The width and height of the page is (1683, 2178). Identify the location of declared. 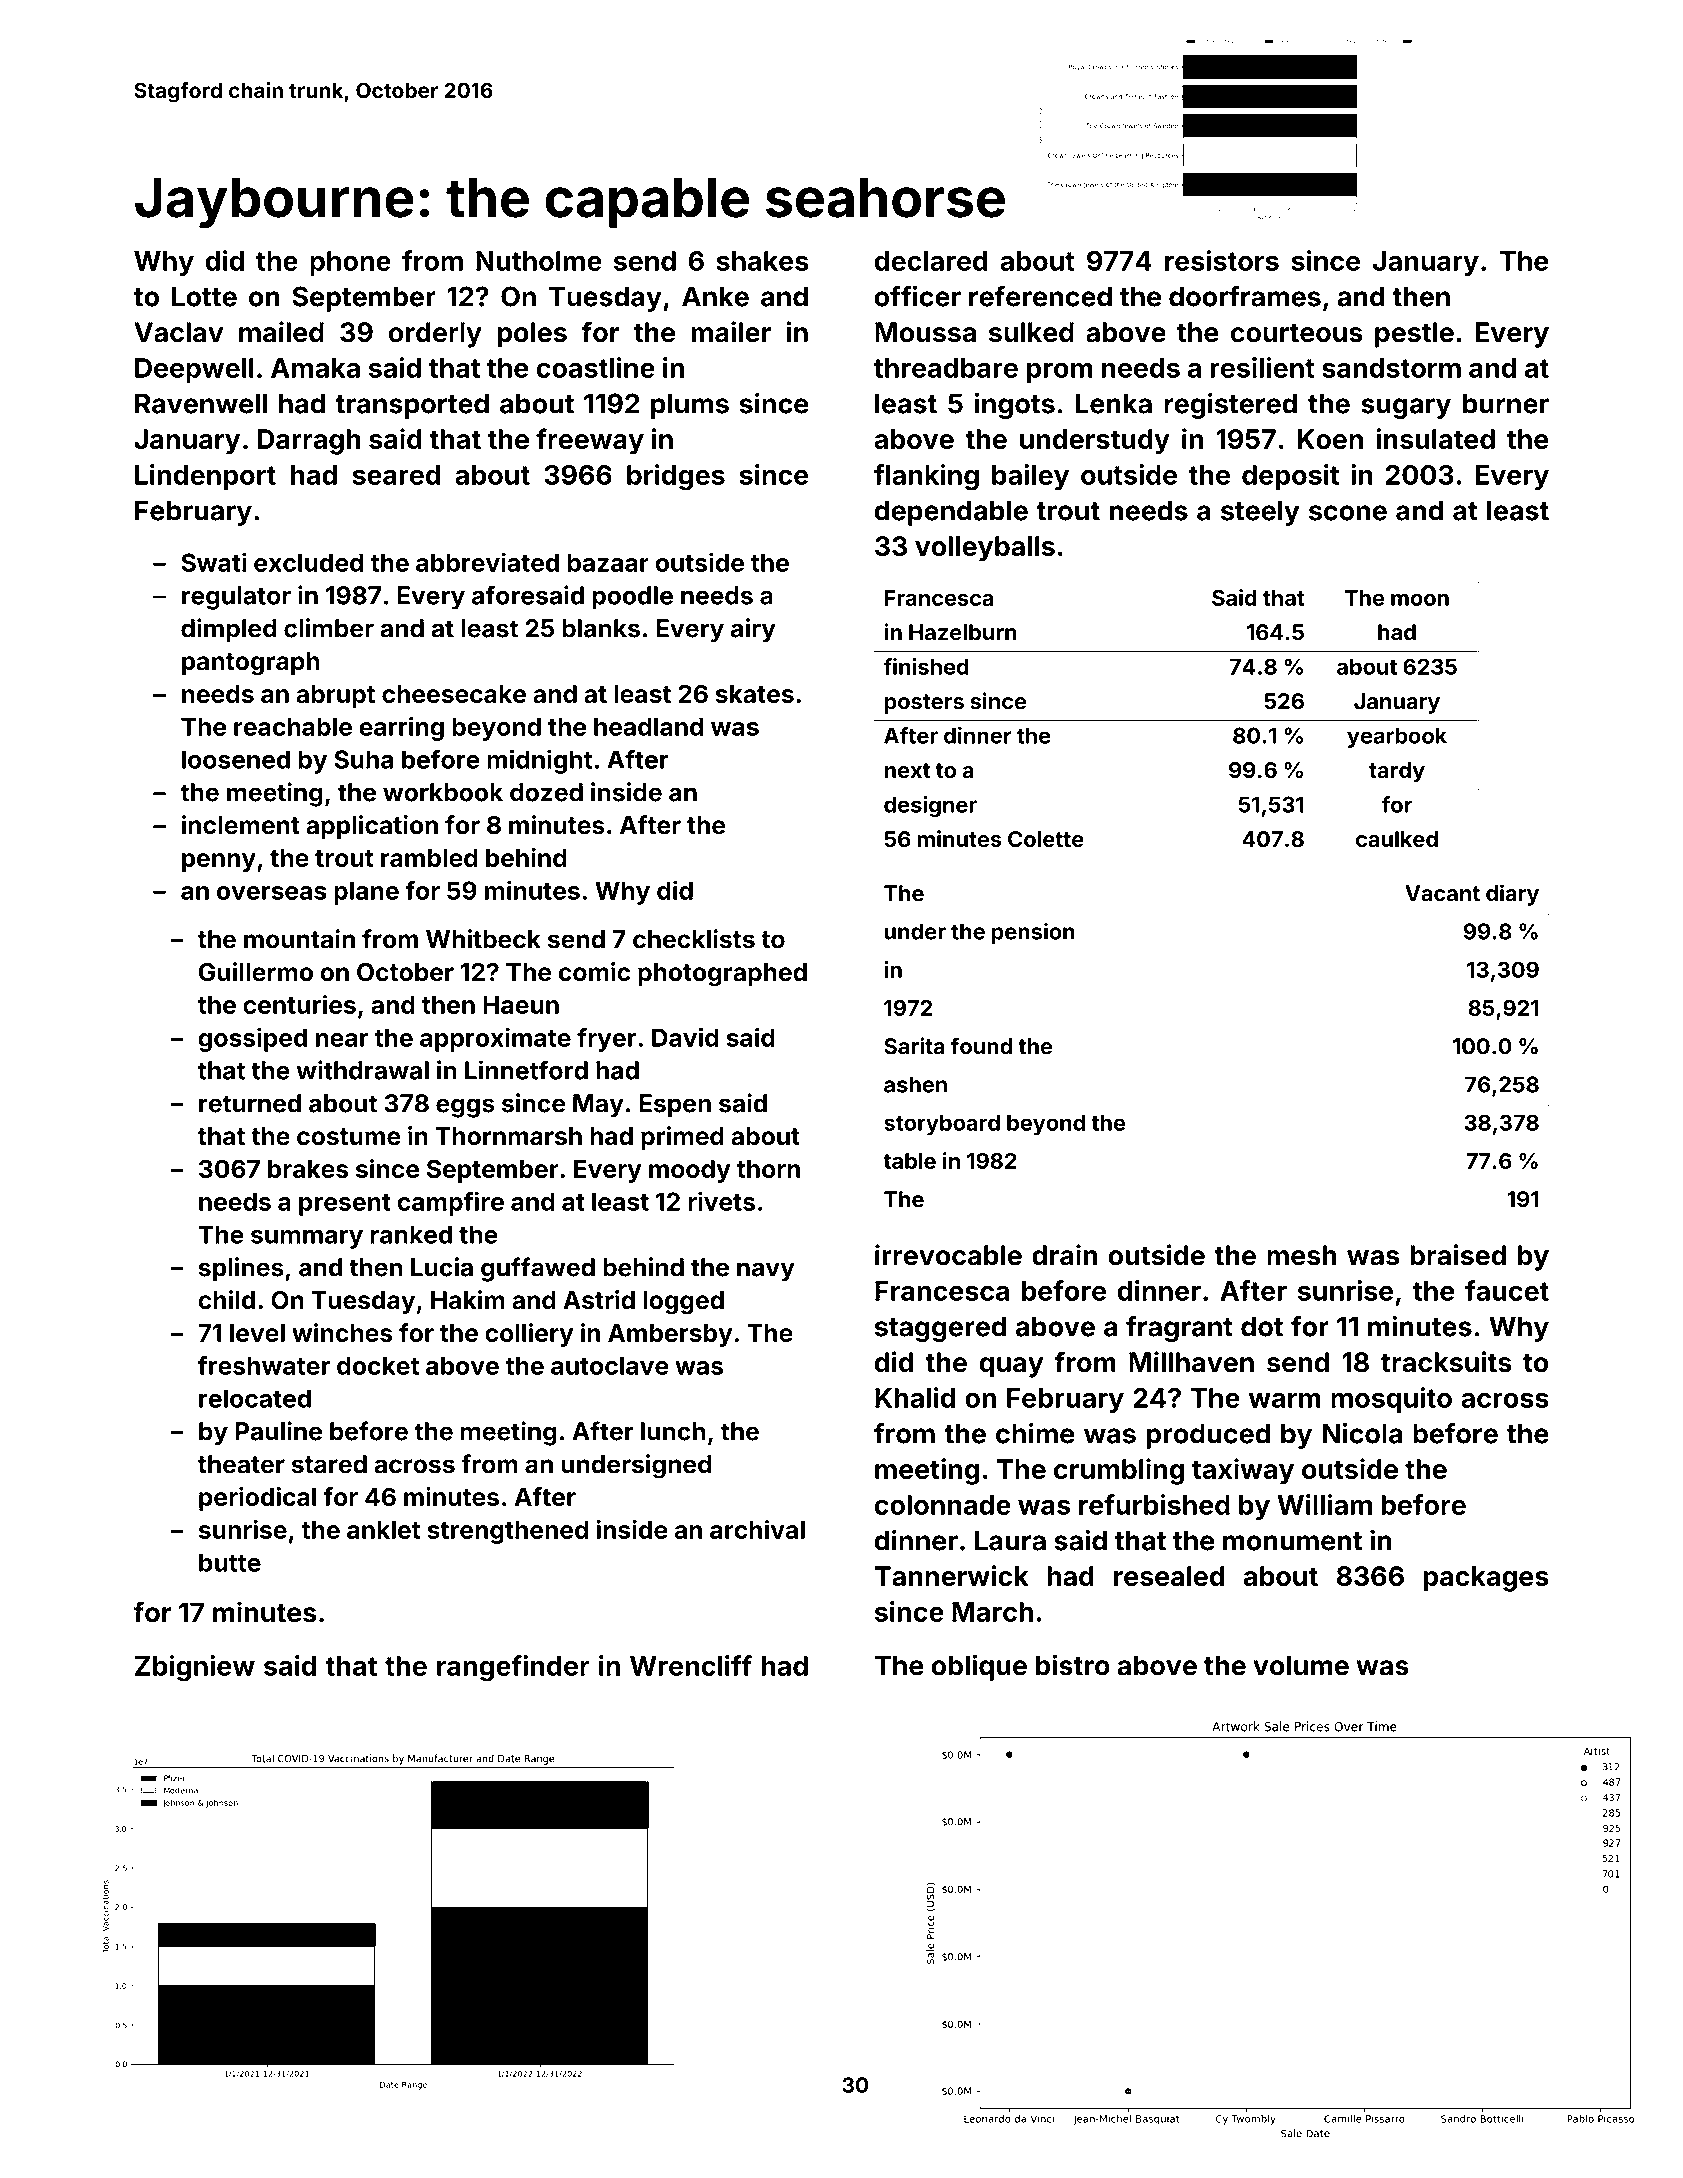
(931, 261).
